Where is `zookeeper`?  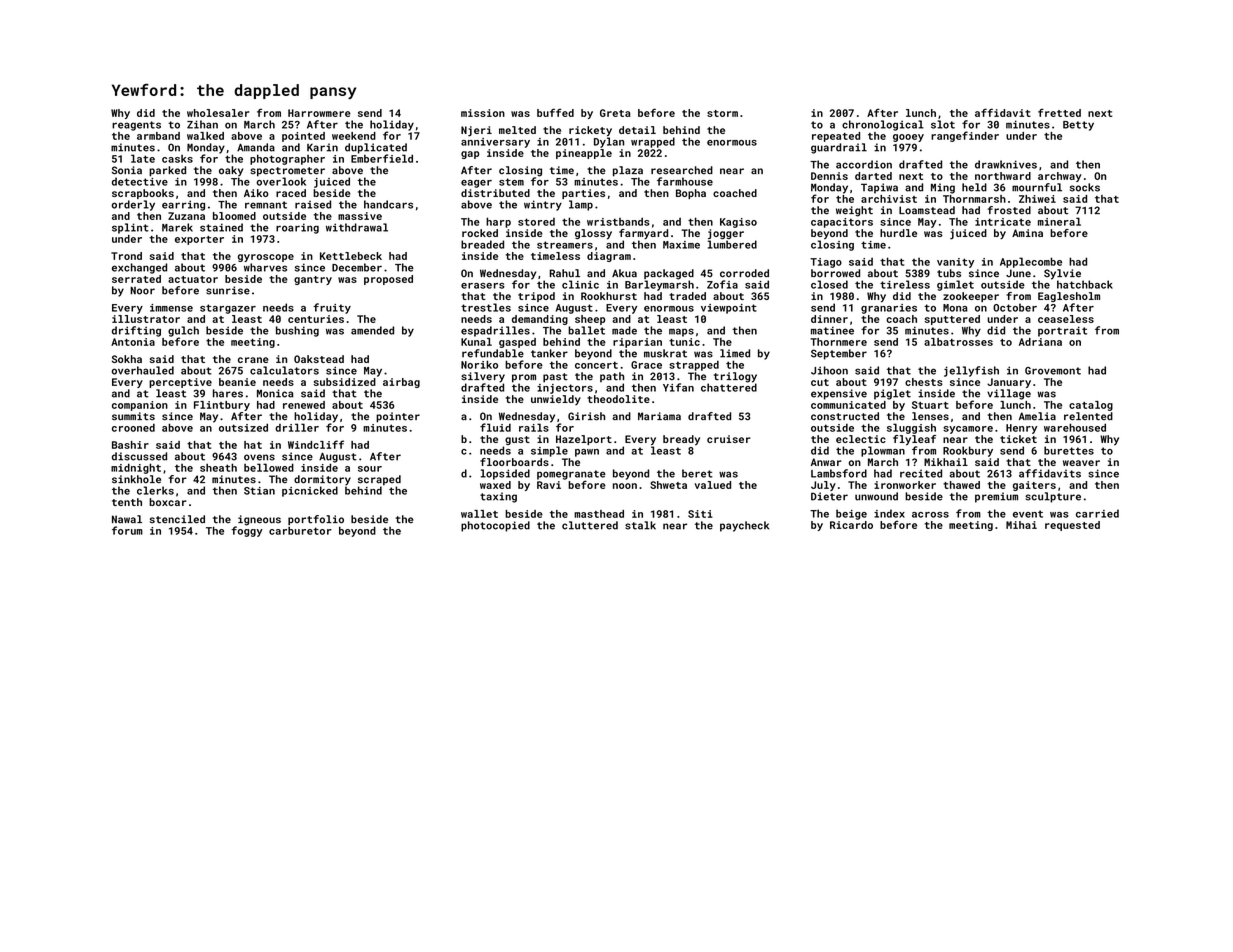 zookeeper is located at coordinates (971, 297).
